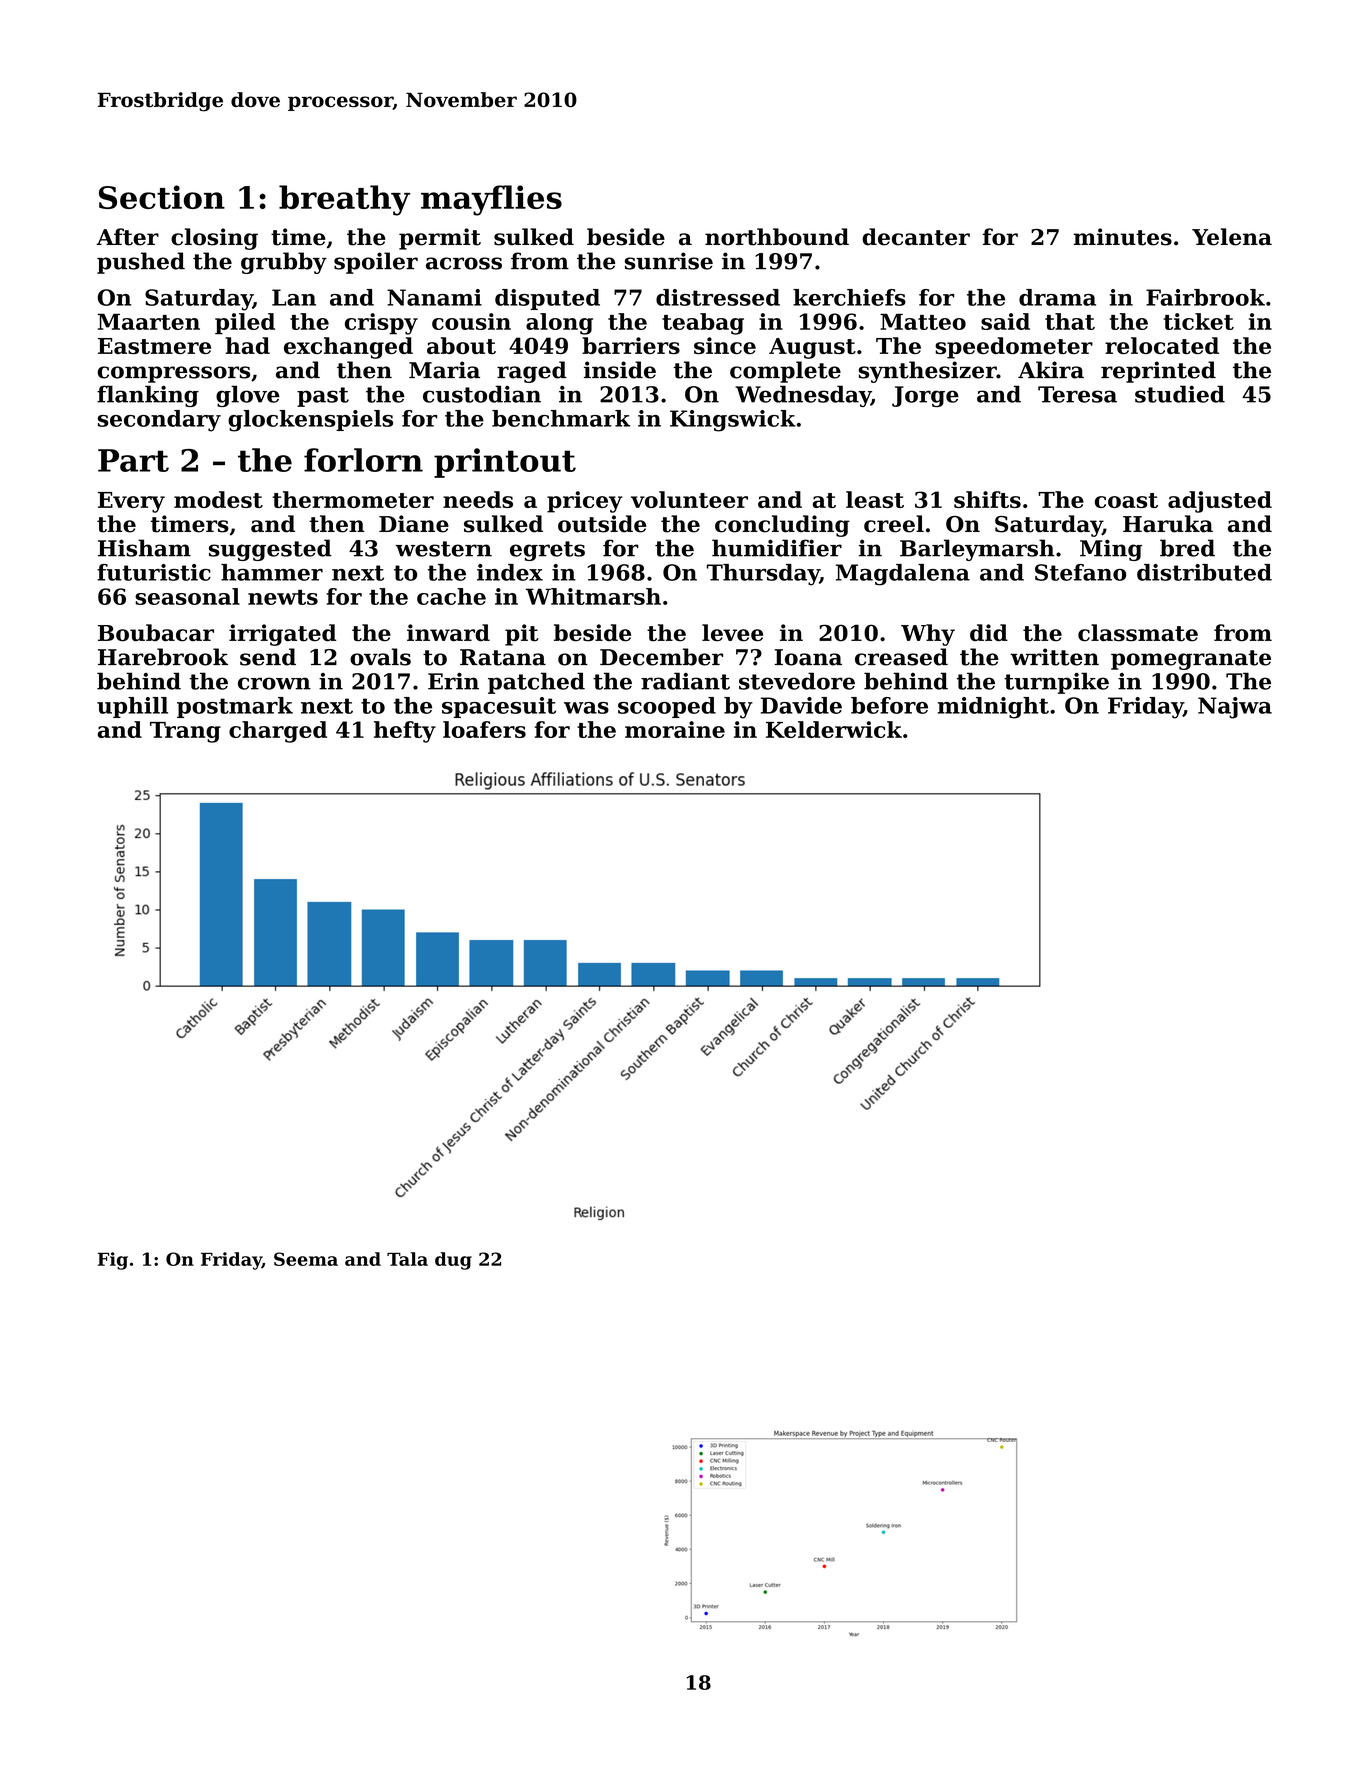 This page has height=1771, width=1369. Describe the element at coordinates (1235, 708) in the page. I see `Najwa` at that location.
